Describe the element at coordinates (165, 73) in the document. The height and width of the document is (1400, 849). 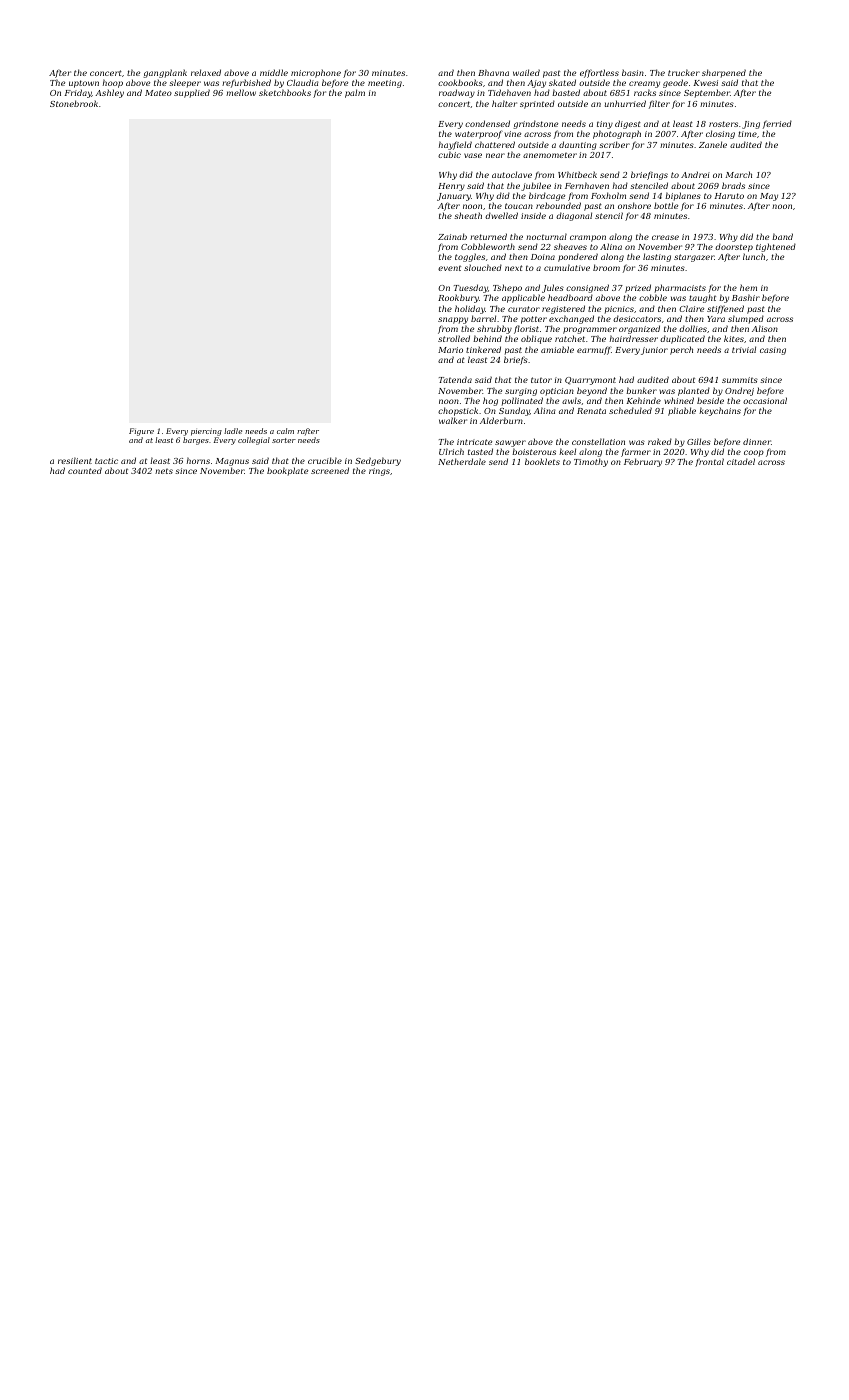
I see `gangplank` at that location.
